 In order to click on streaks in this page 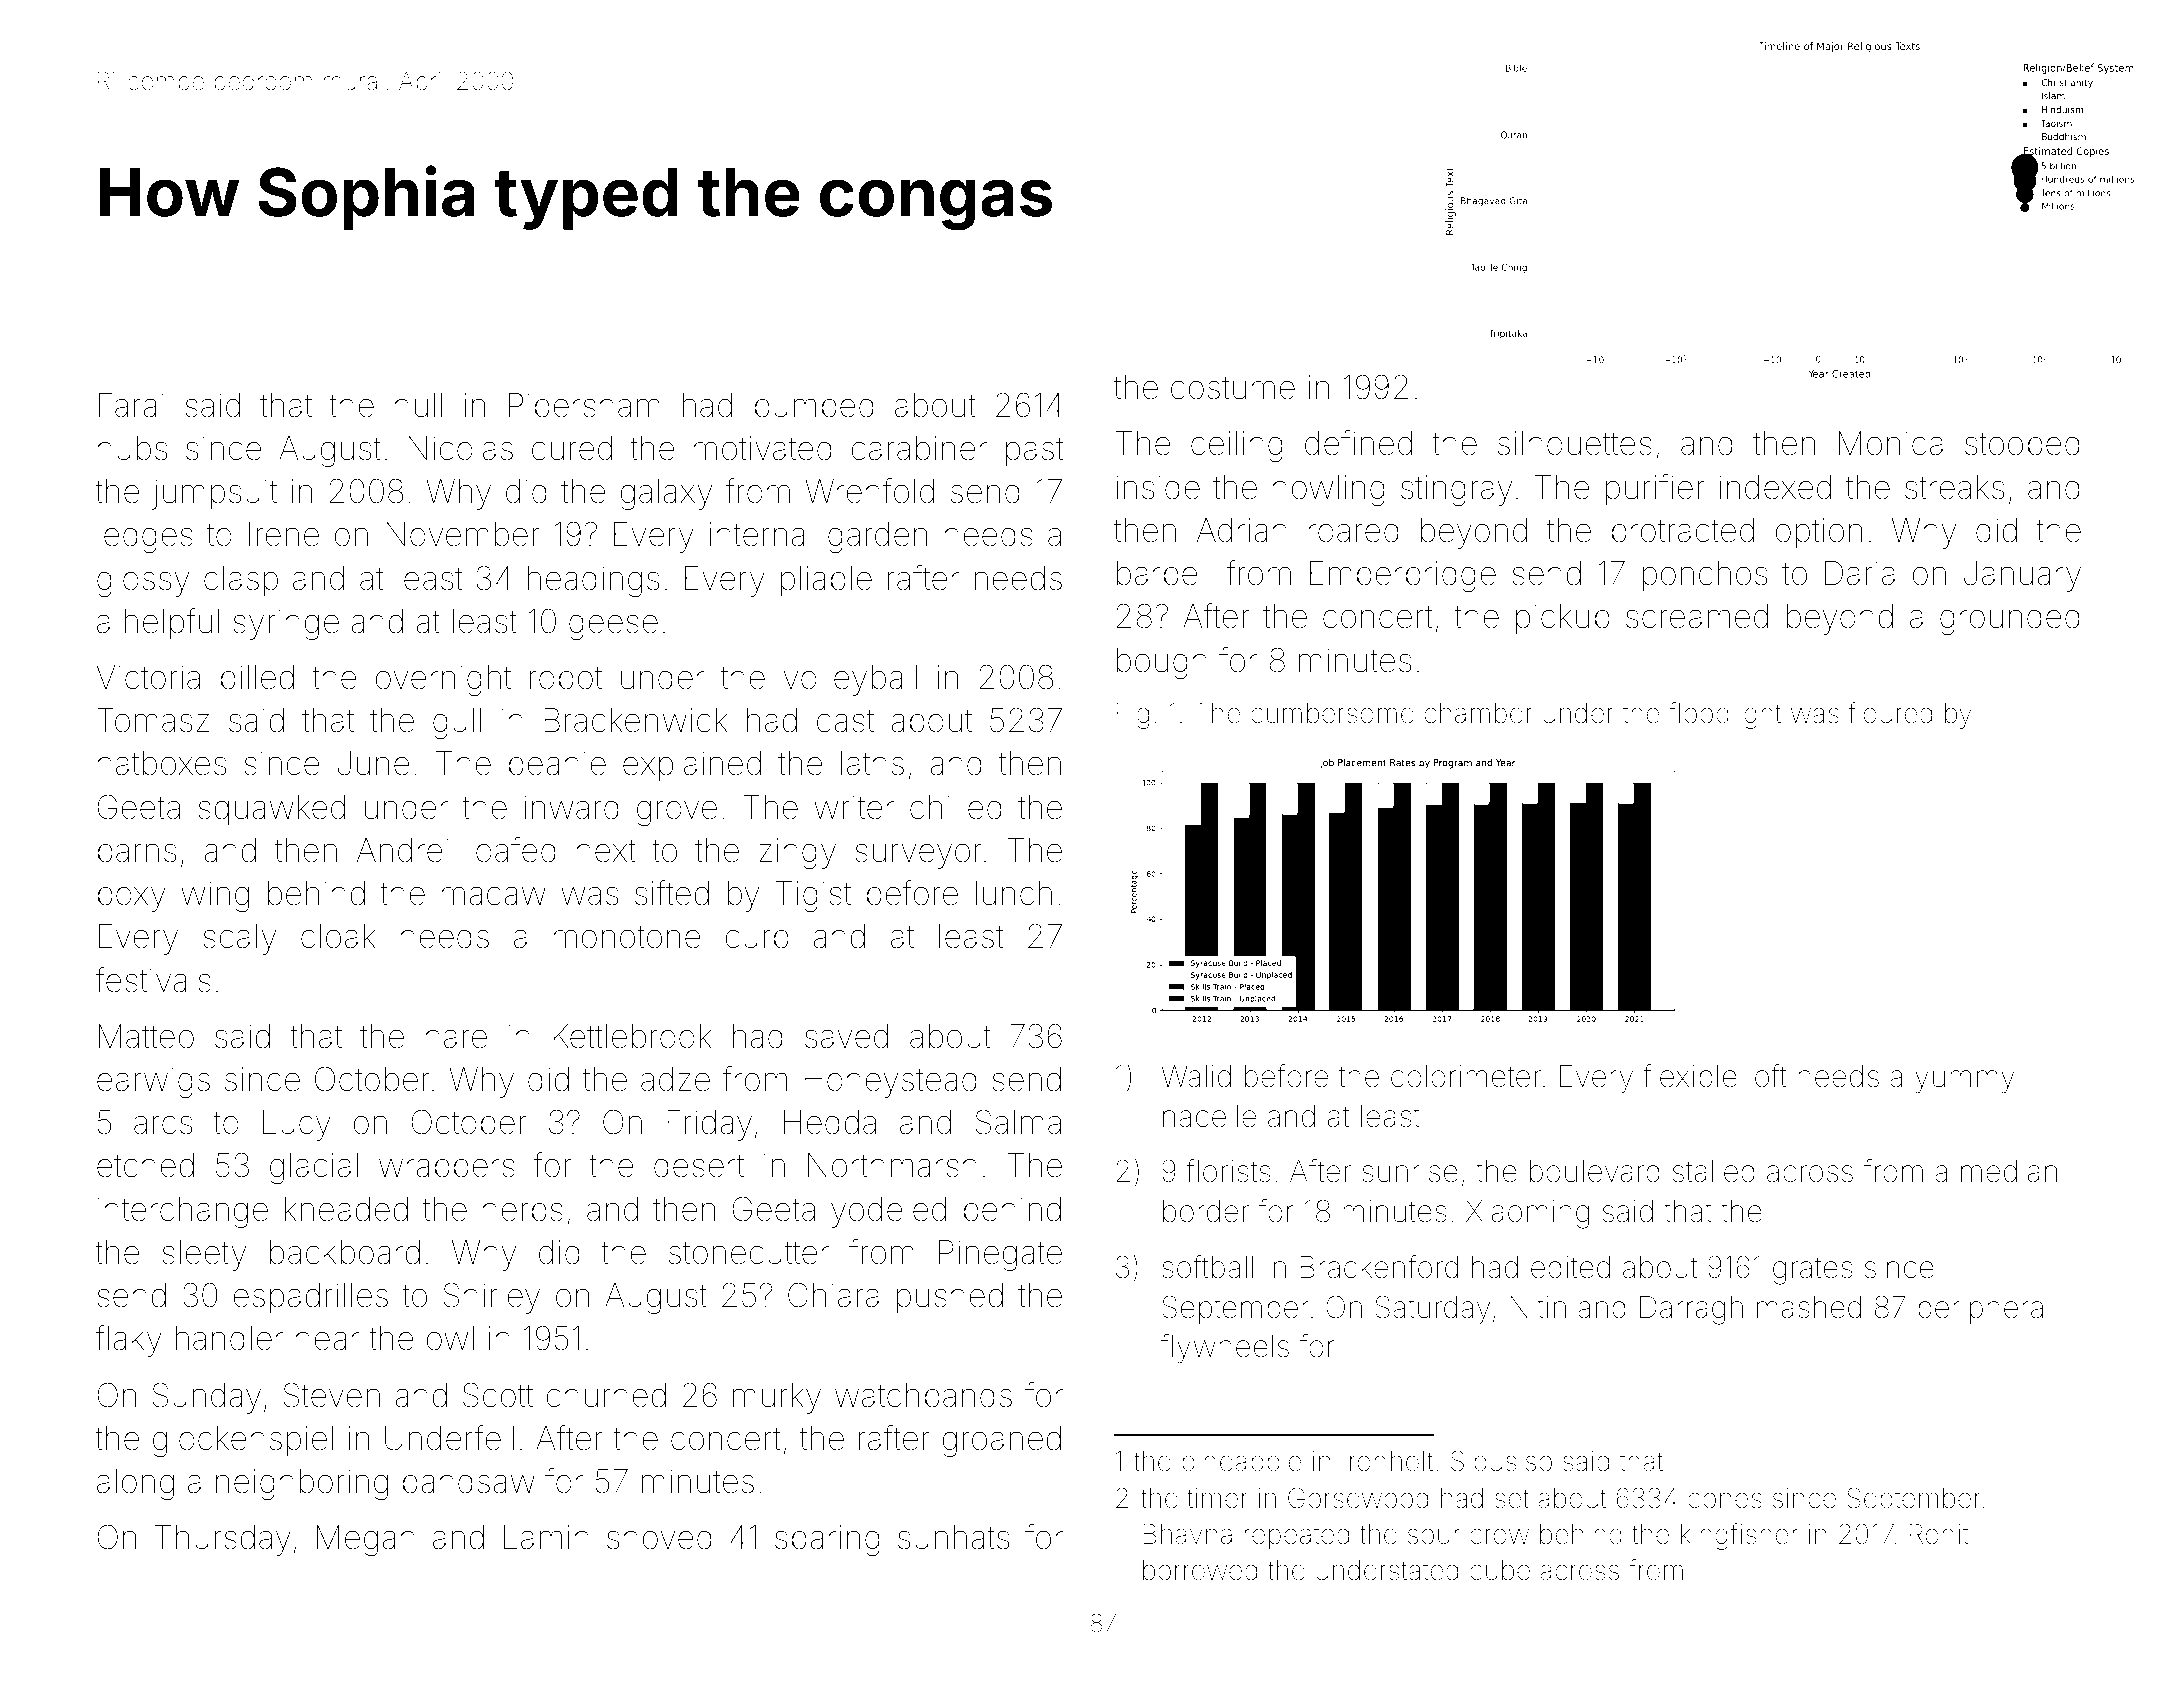, I will do `click(1954, 487)`.
